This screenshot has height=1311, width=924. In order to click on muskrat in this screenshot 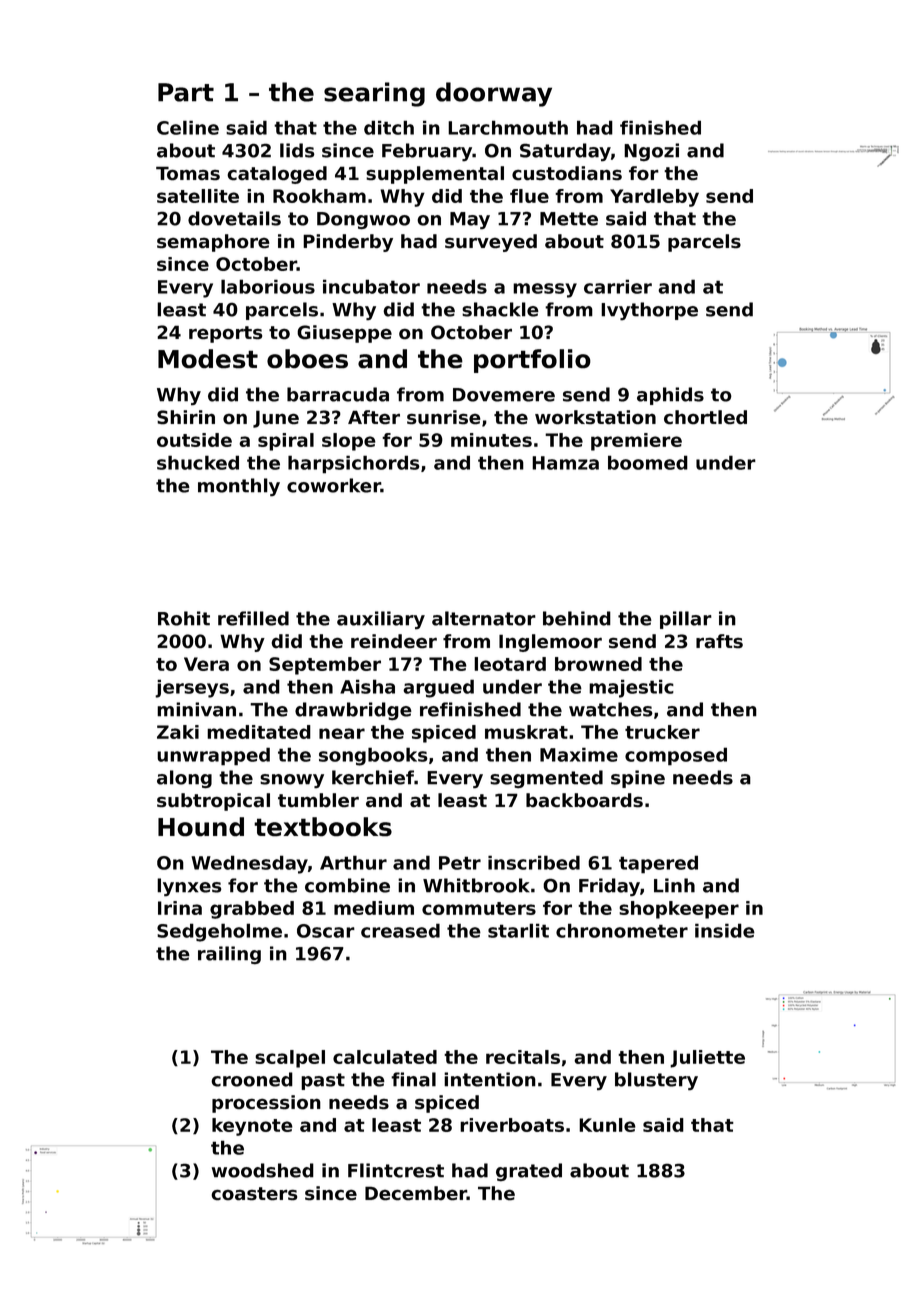, I will do `click(526, 732)`.
